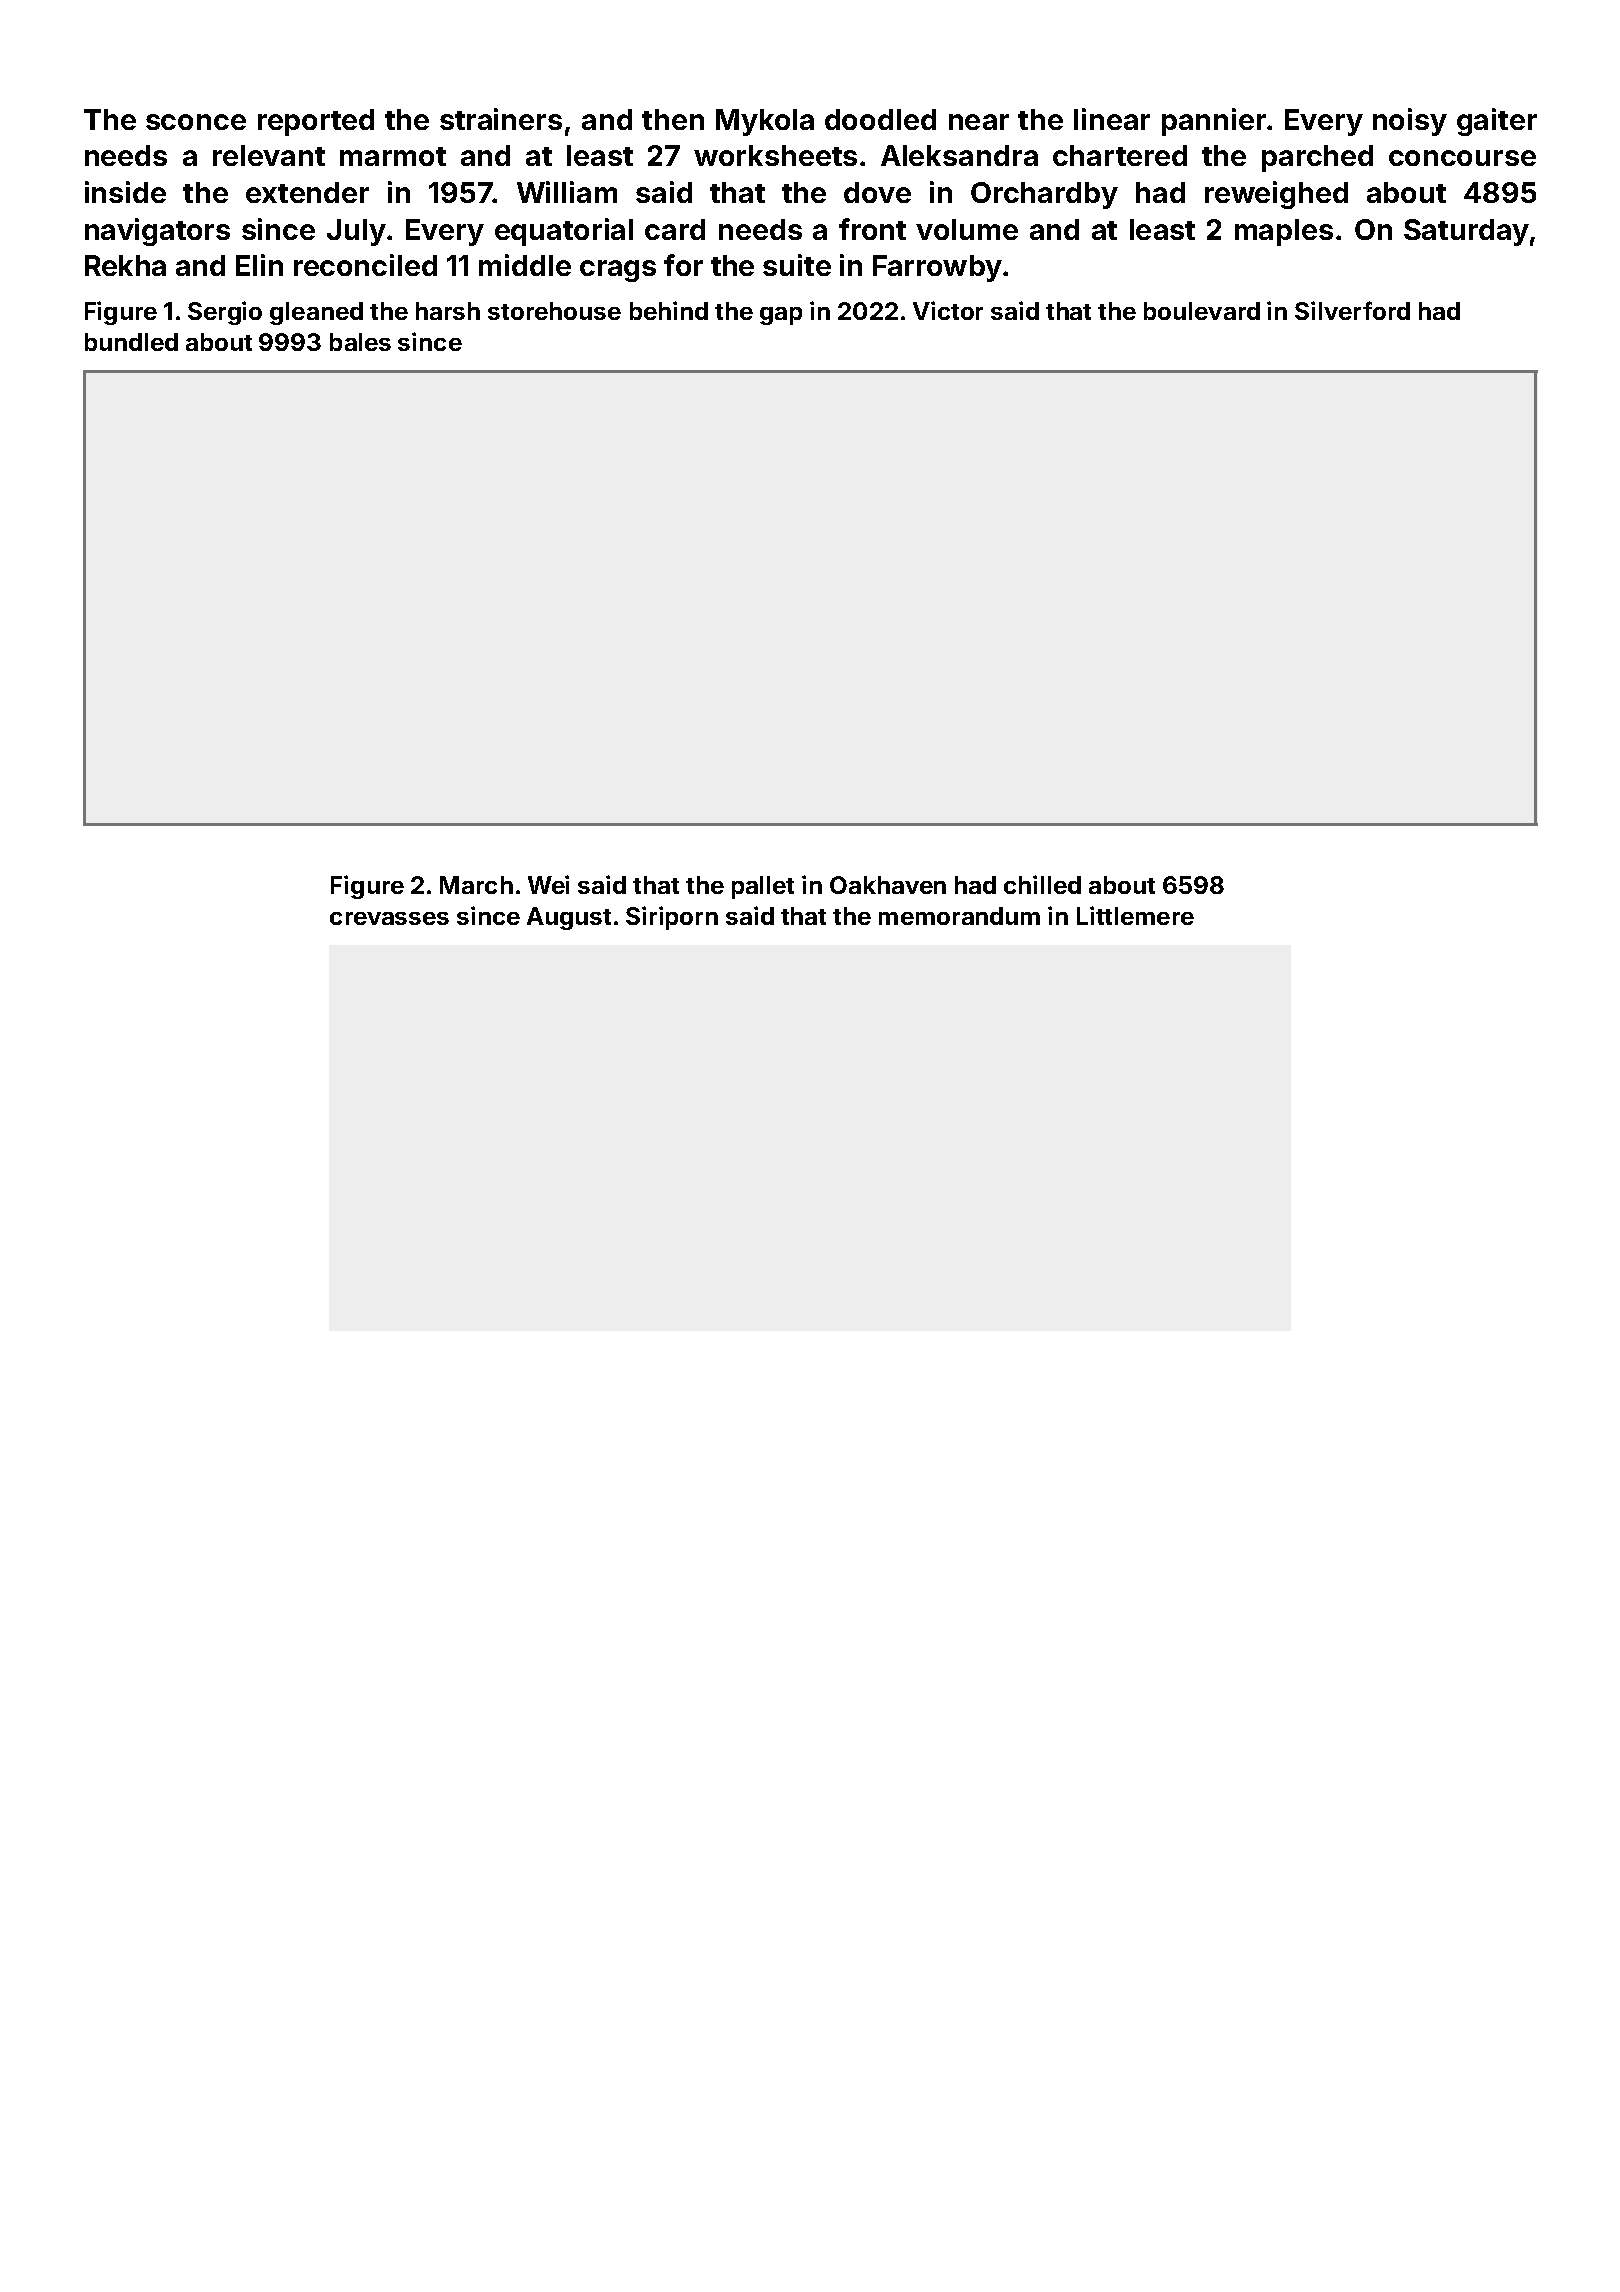  What do you see at coordinates (880, 119) in the image?
I see `doodled` at bounding box center [880, 119].
